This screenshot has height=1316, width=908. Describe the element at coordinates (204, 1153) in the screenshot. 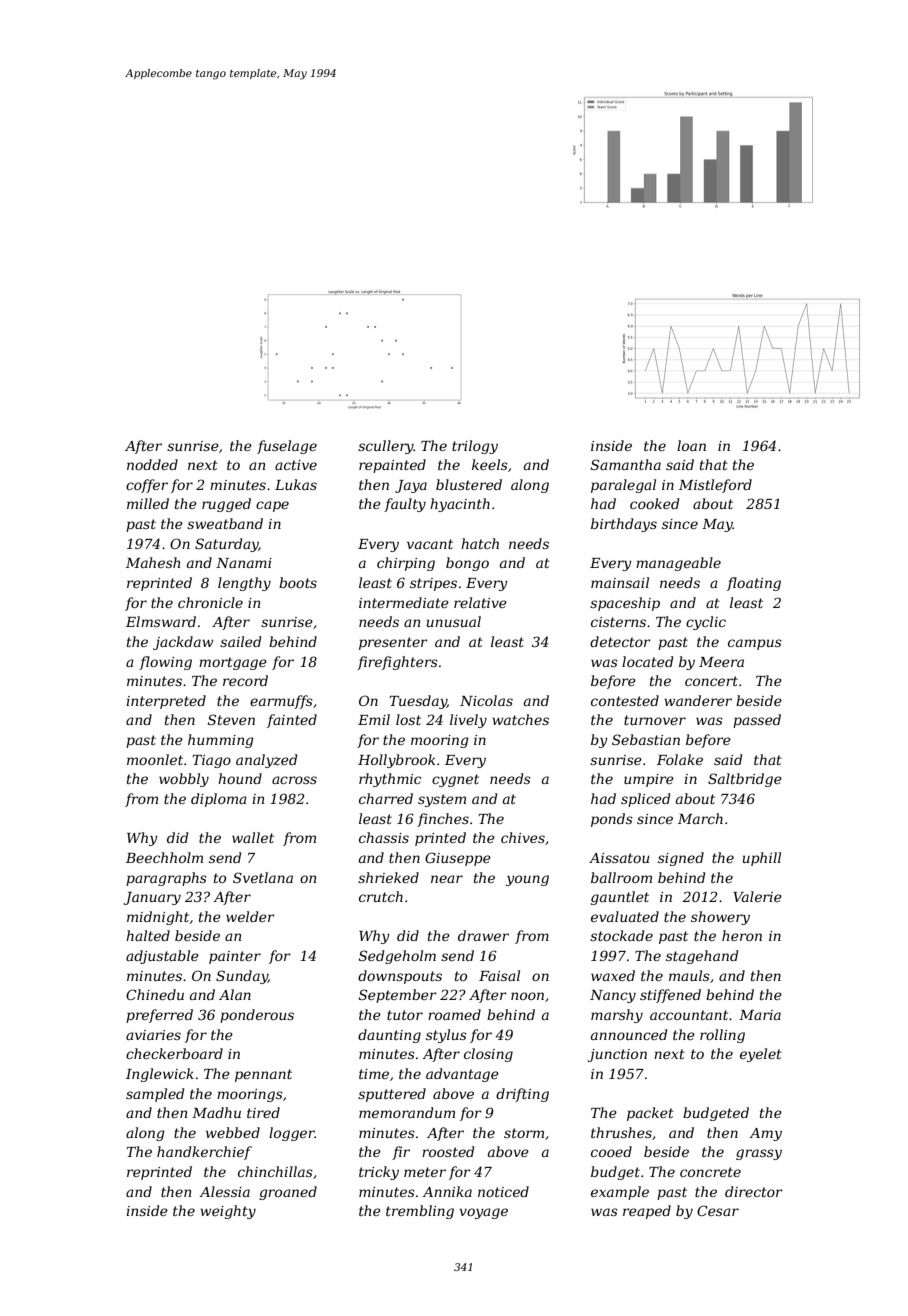

I see `handkerchief` at that location.
